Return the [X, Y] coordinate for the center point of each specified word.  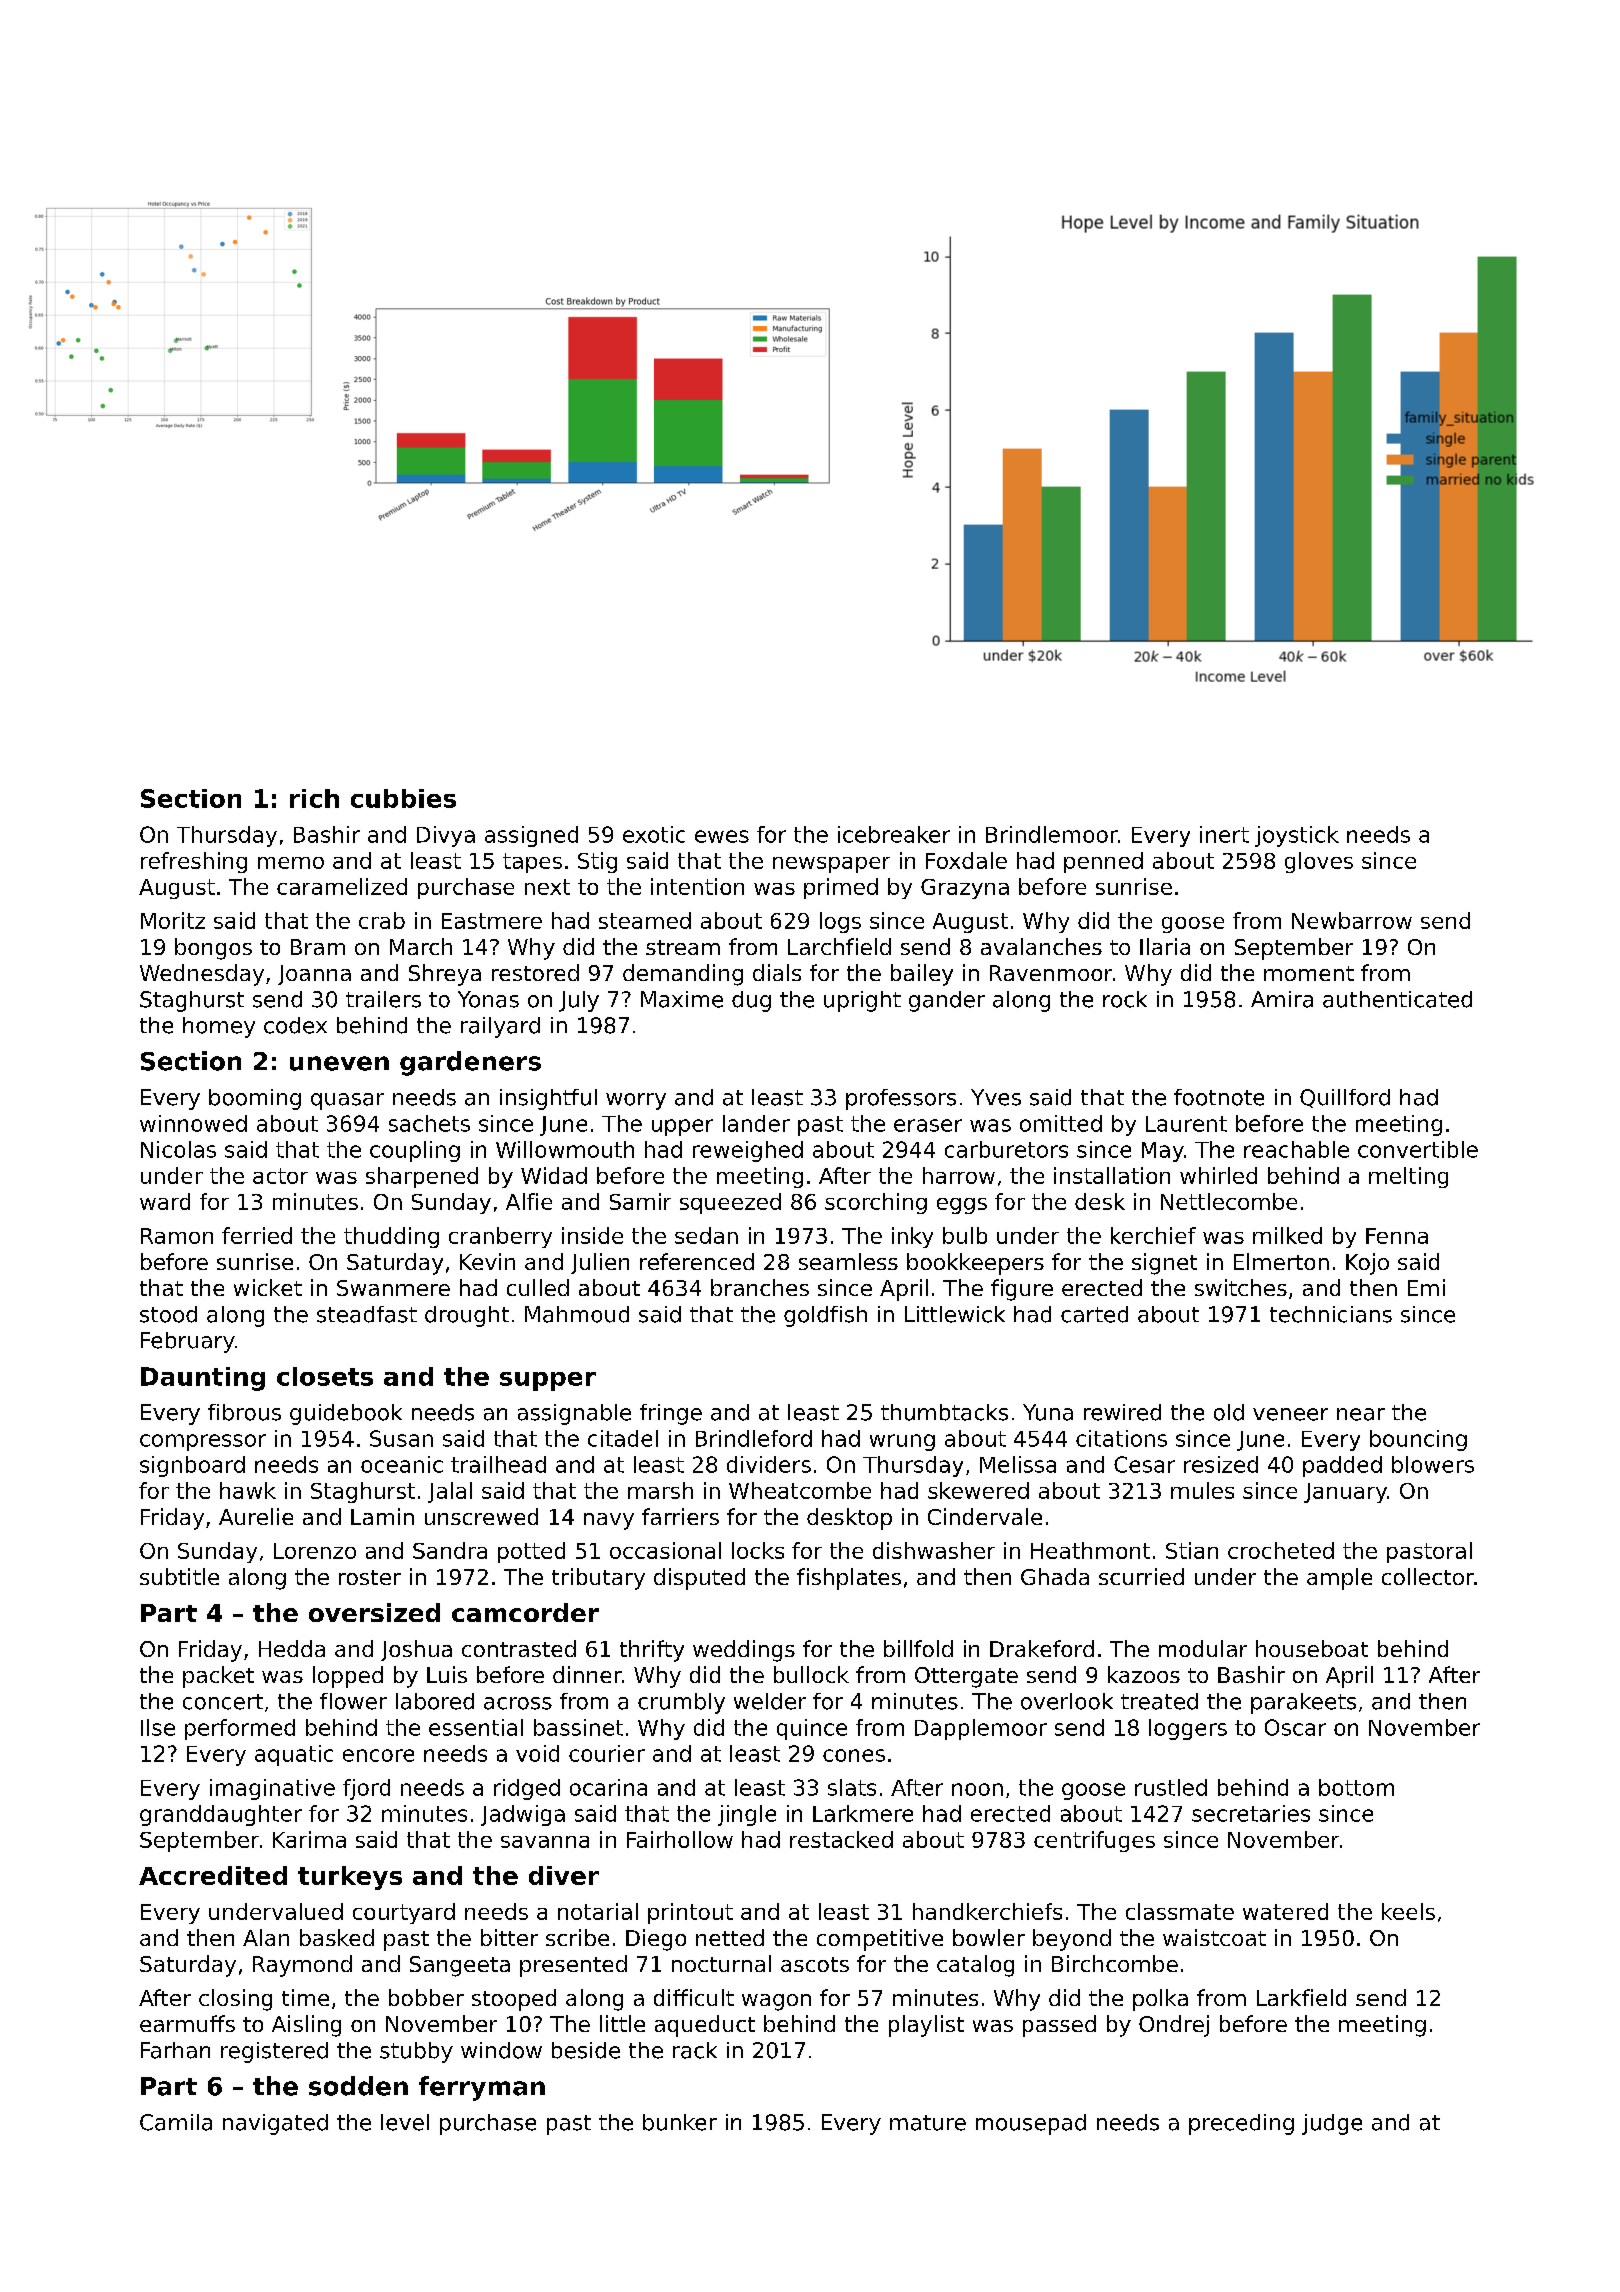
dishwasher [934, 1550]
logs [840, 922]
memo [291, 863]
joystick [1297, 836]
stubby [416, 2052]
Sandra [450, 1550]
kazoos [1144, 1674]
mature [928, 2123]
